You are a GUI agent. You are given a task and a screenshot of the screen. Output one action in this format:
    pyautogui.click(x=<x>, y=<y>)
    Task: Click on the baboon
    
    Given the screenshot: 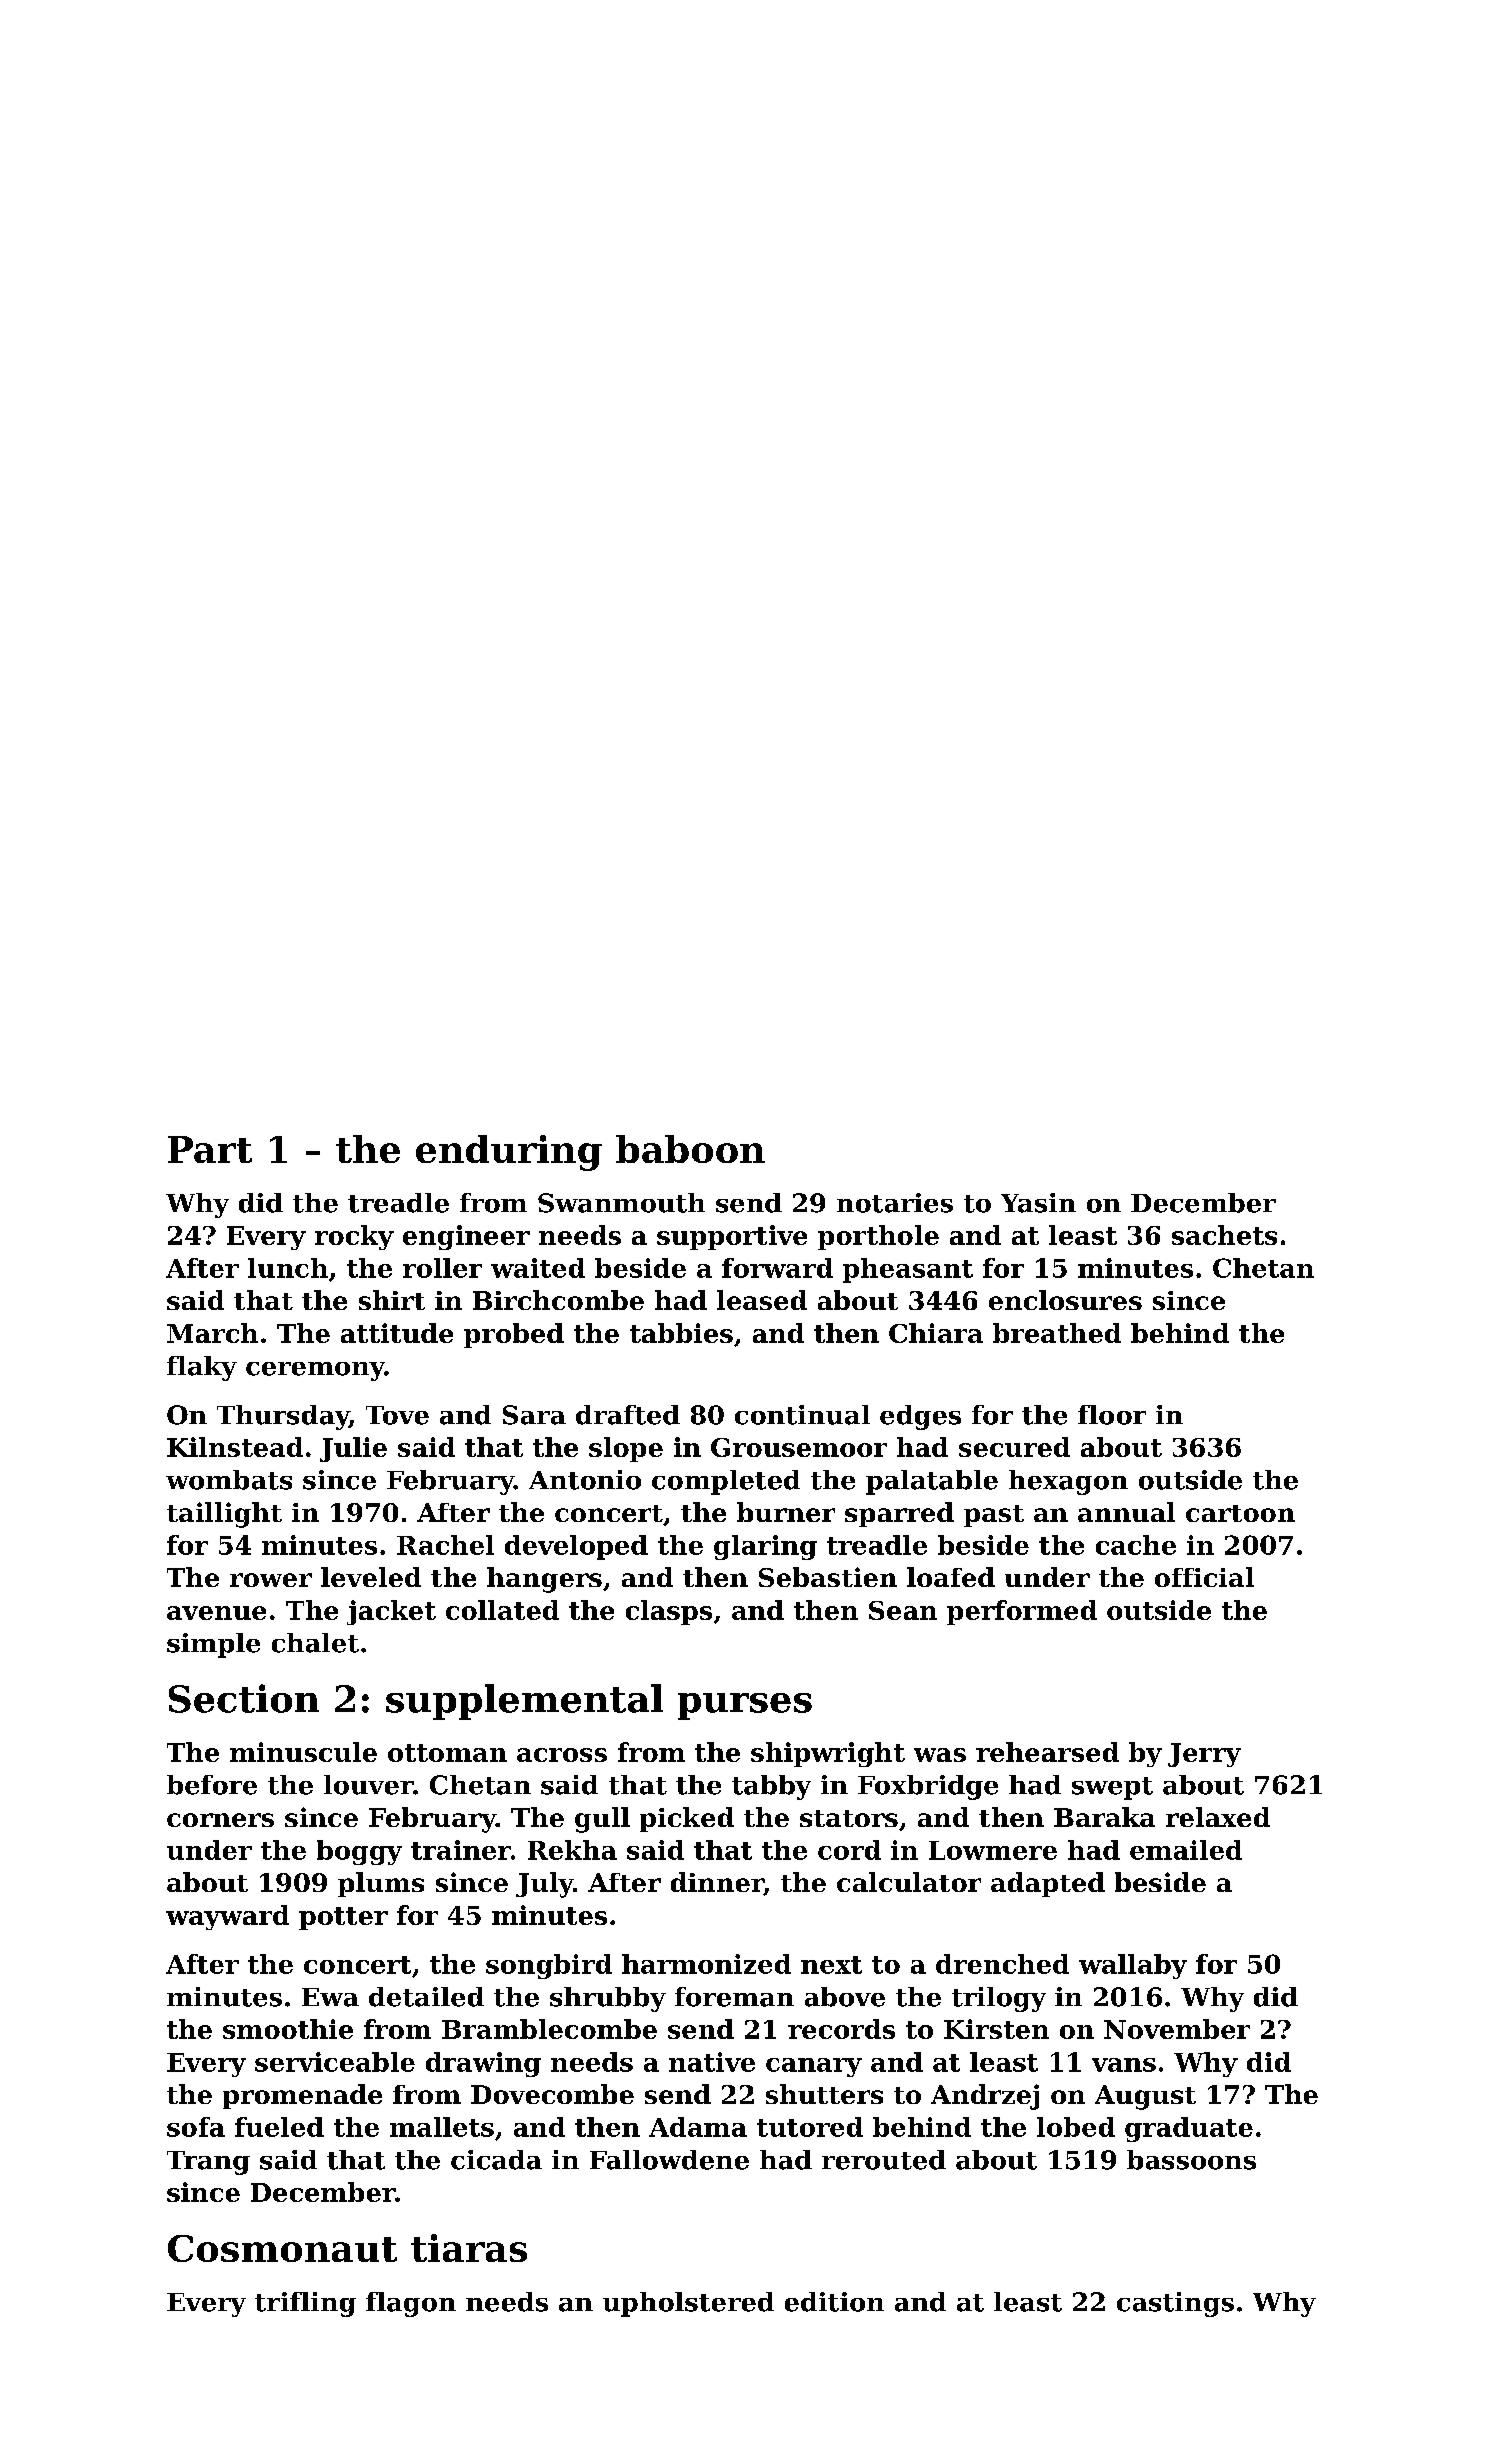 What is the action you would take?
    pyautogui.click(x=690, y=1149)
